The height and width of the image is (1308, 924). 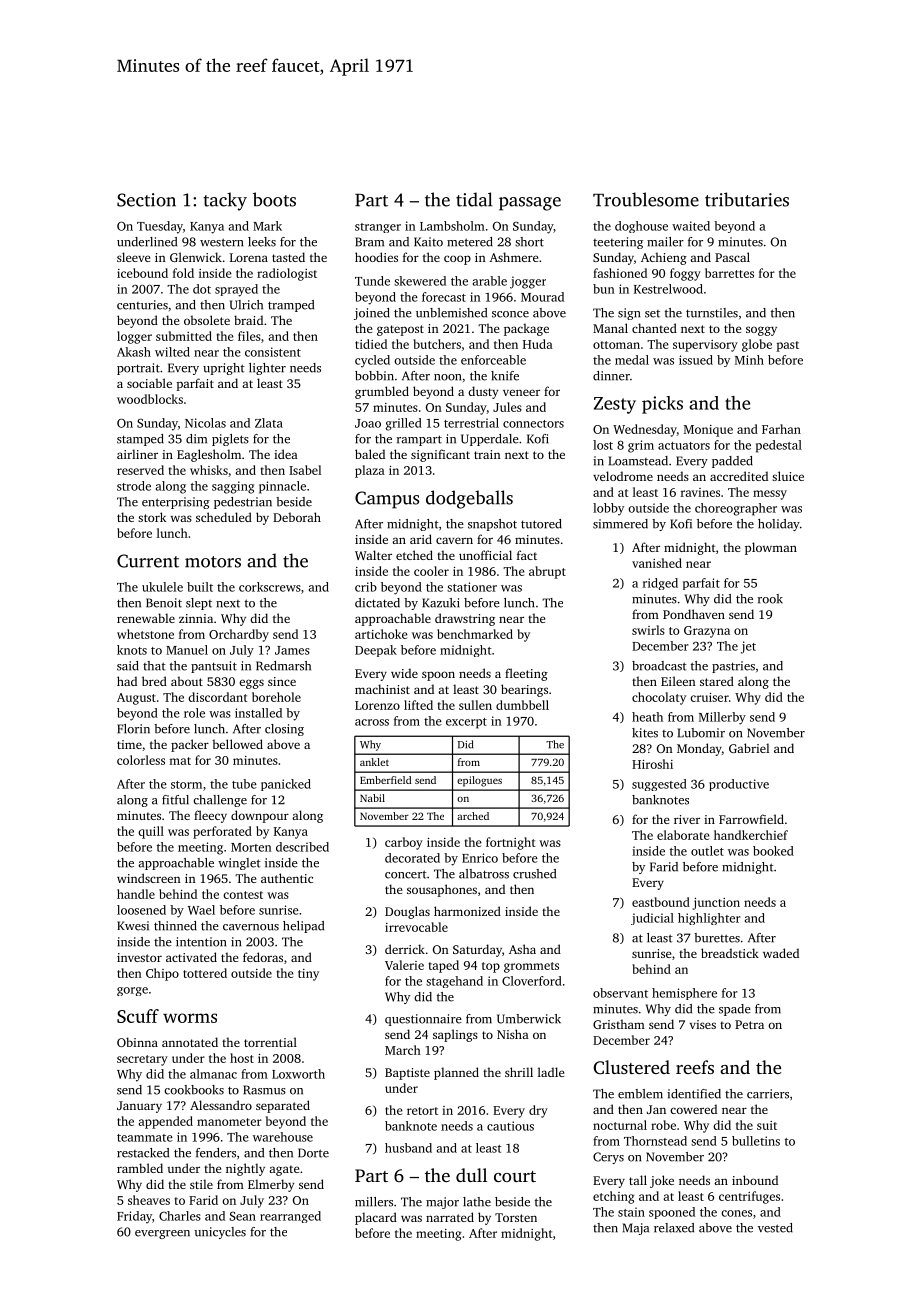 I want to click on tributaries, so click(x=747, y=199).
